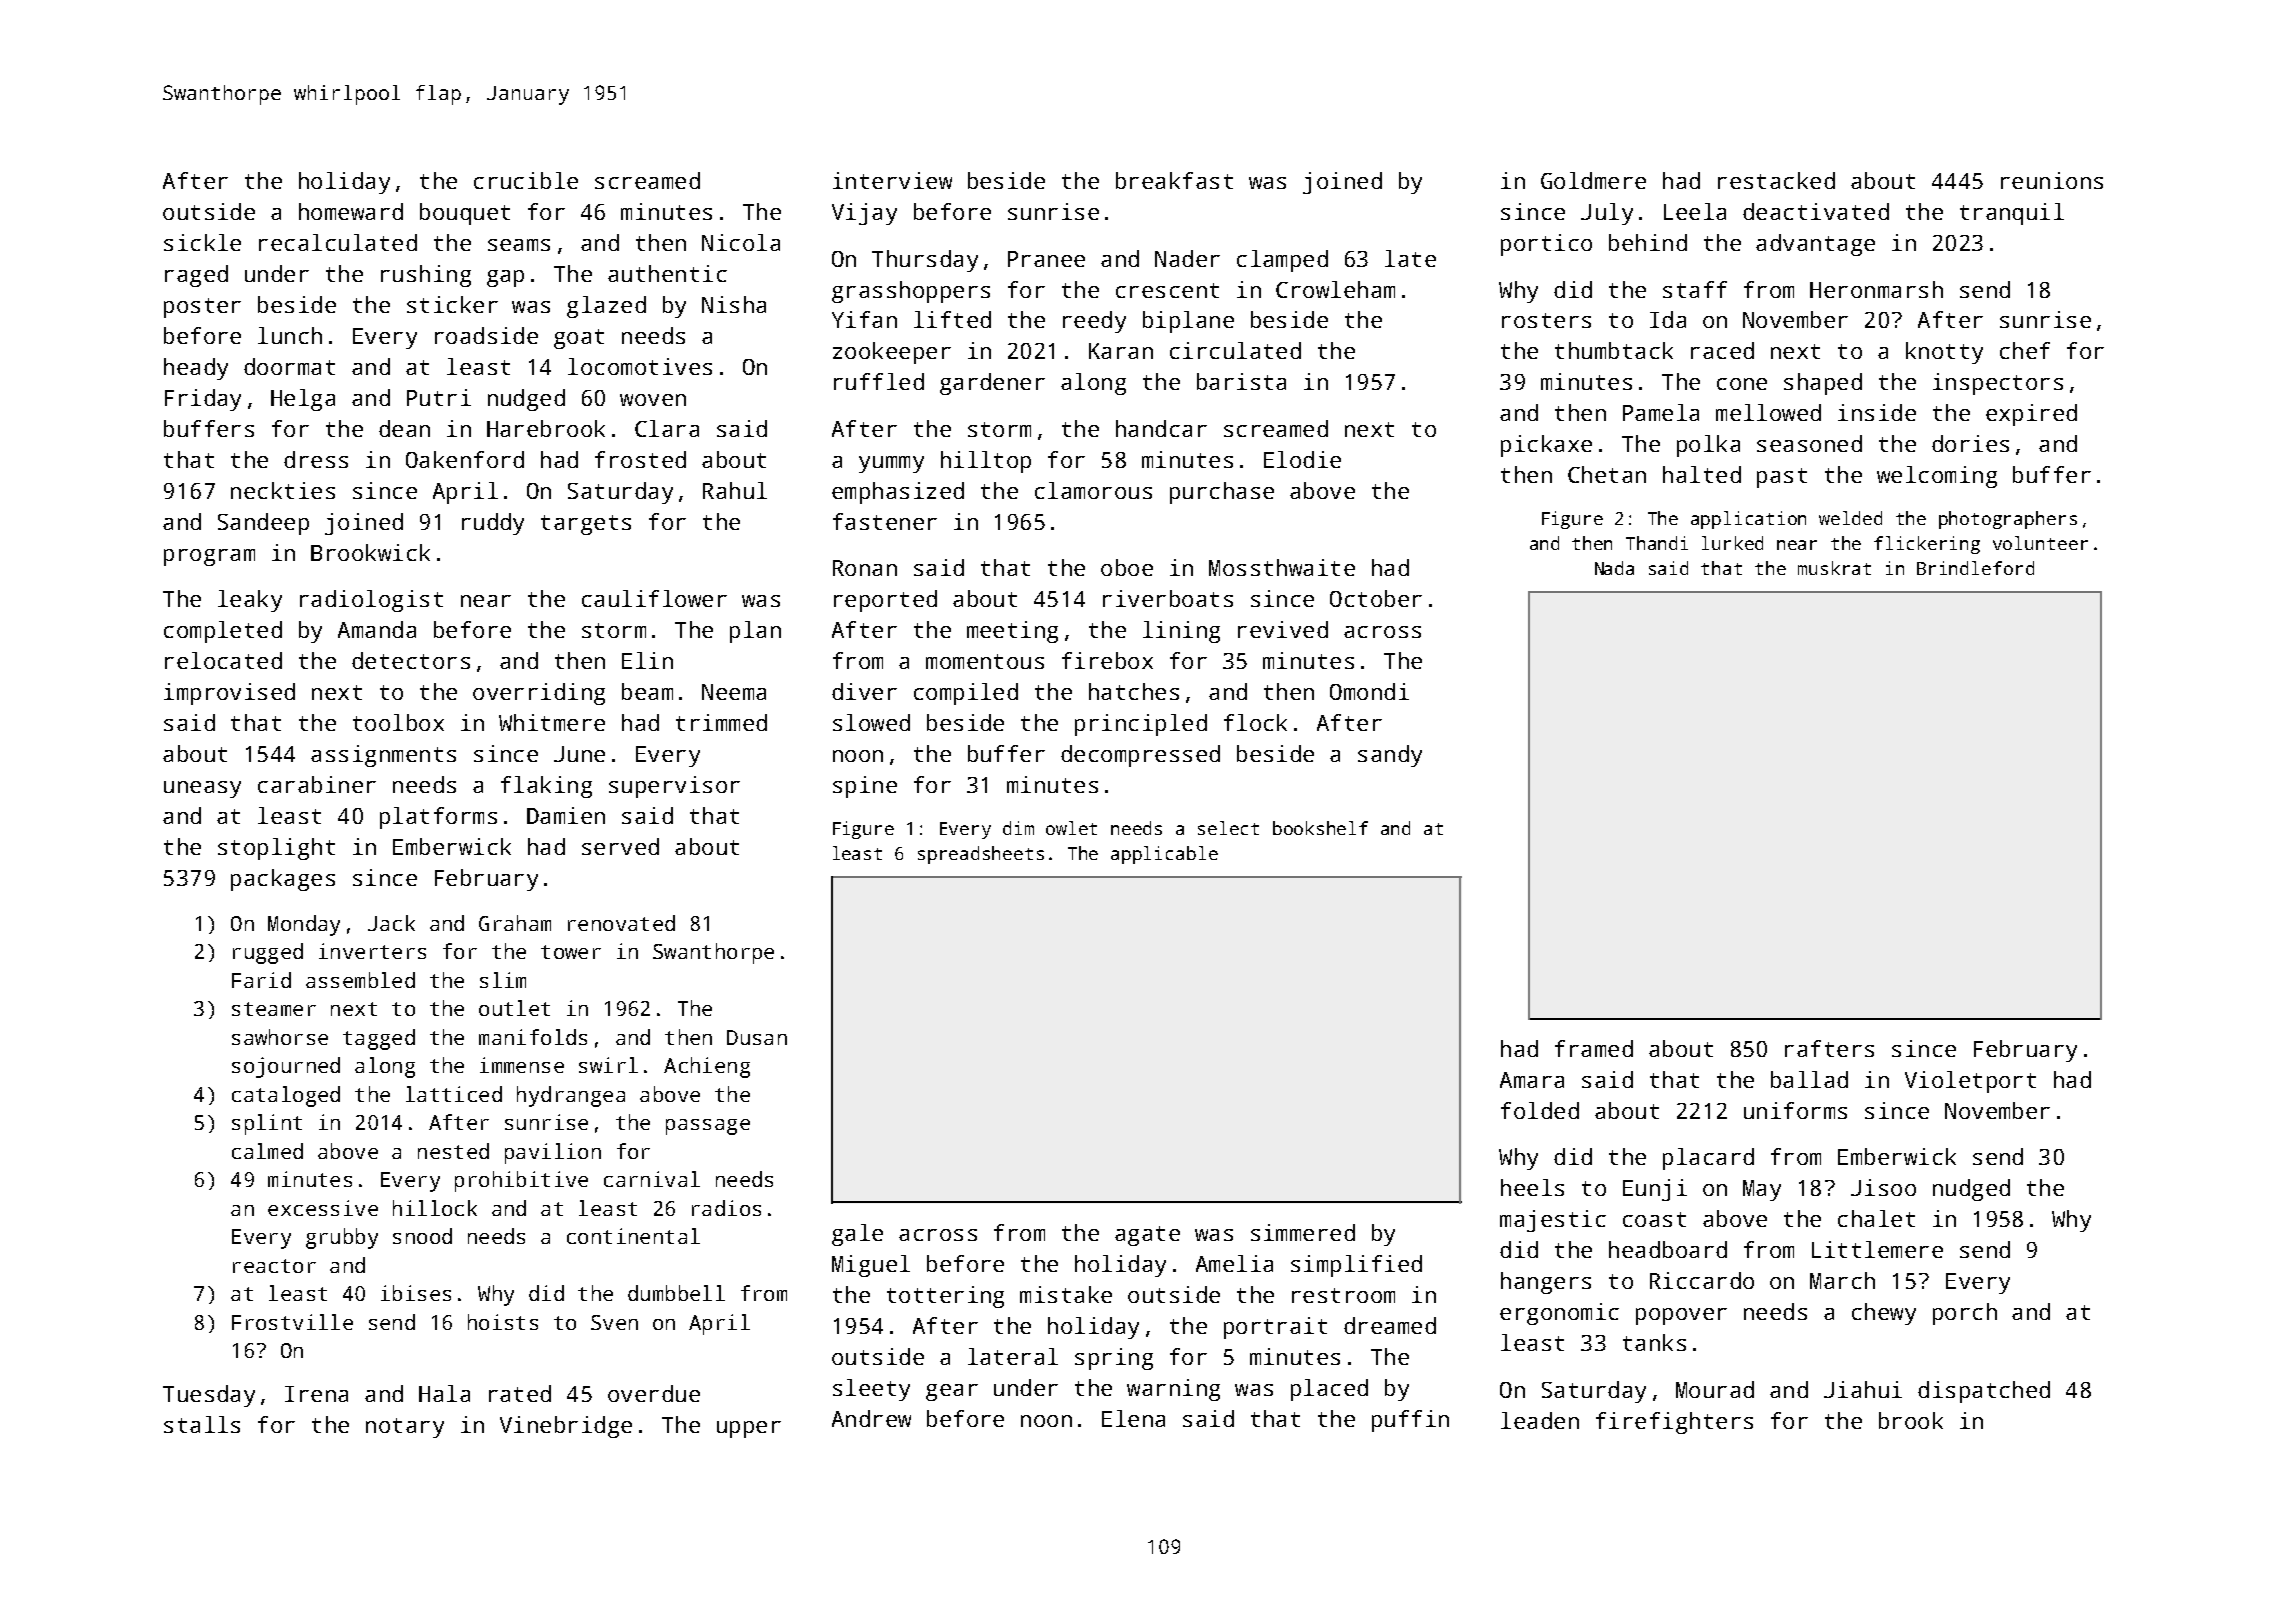 The image size is (2292, 1620). What do you see at coordinates (857, 1235) in the document?
I see `gale` at bounding box center [857, 1235].
